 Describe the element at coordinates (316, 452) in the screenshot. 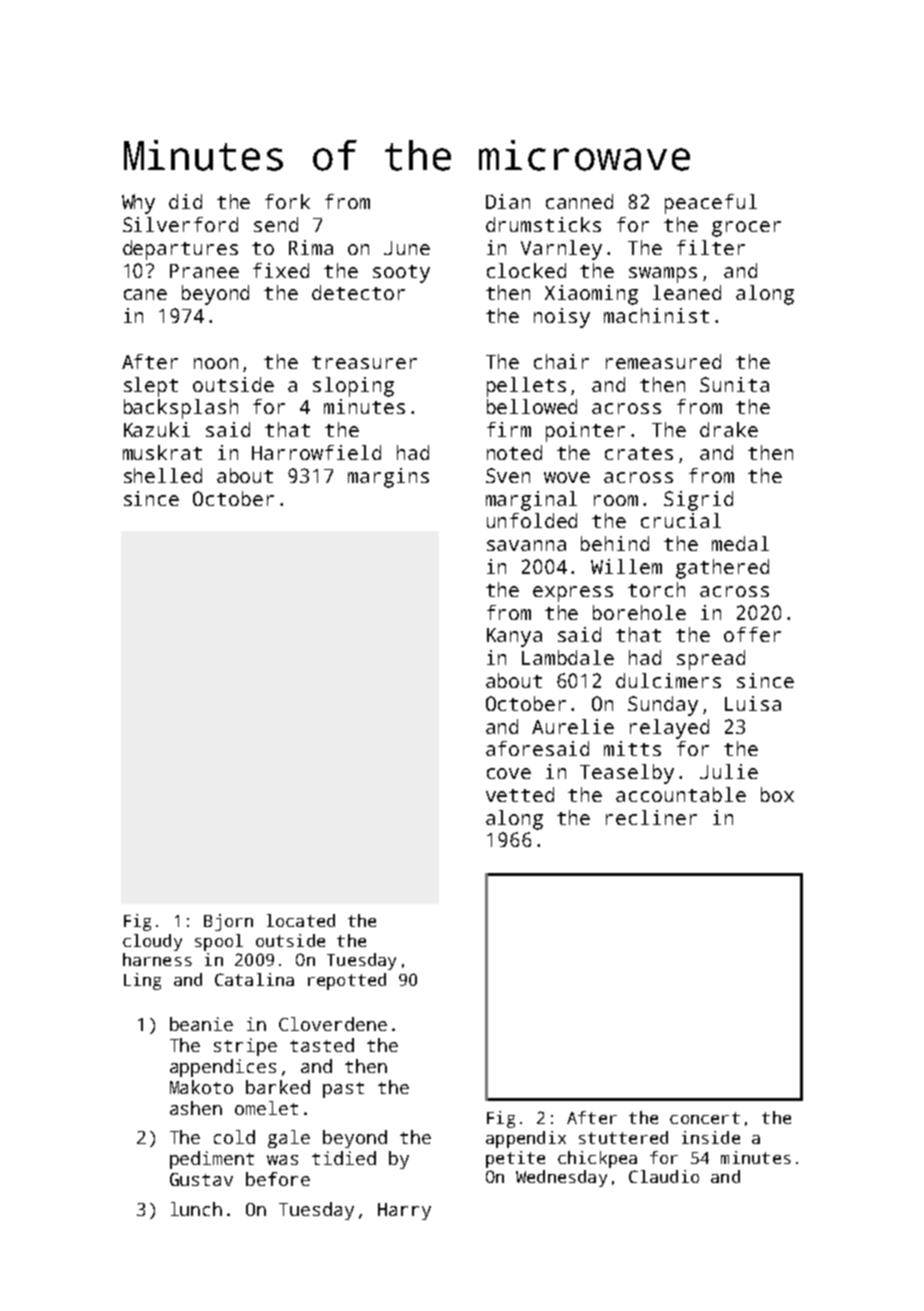

I see `Harrowfield` at that location.
